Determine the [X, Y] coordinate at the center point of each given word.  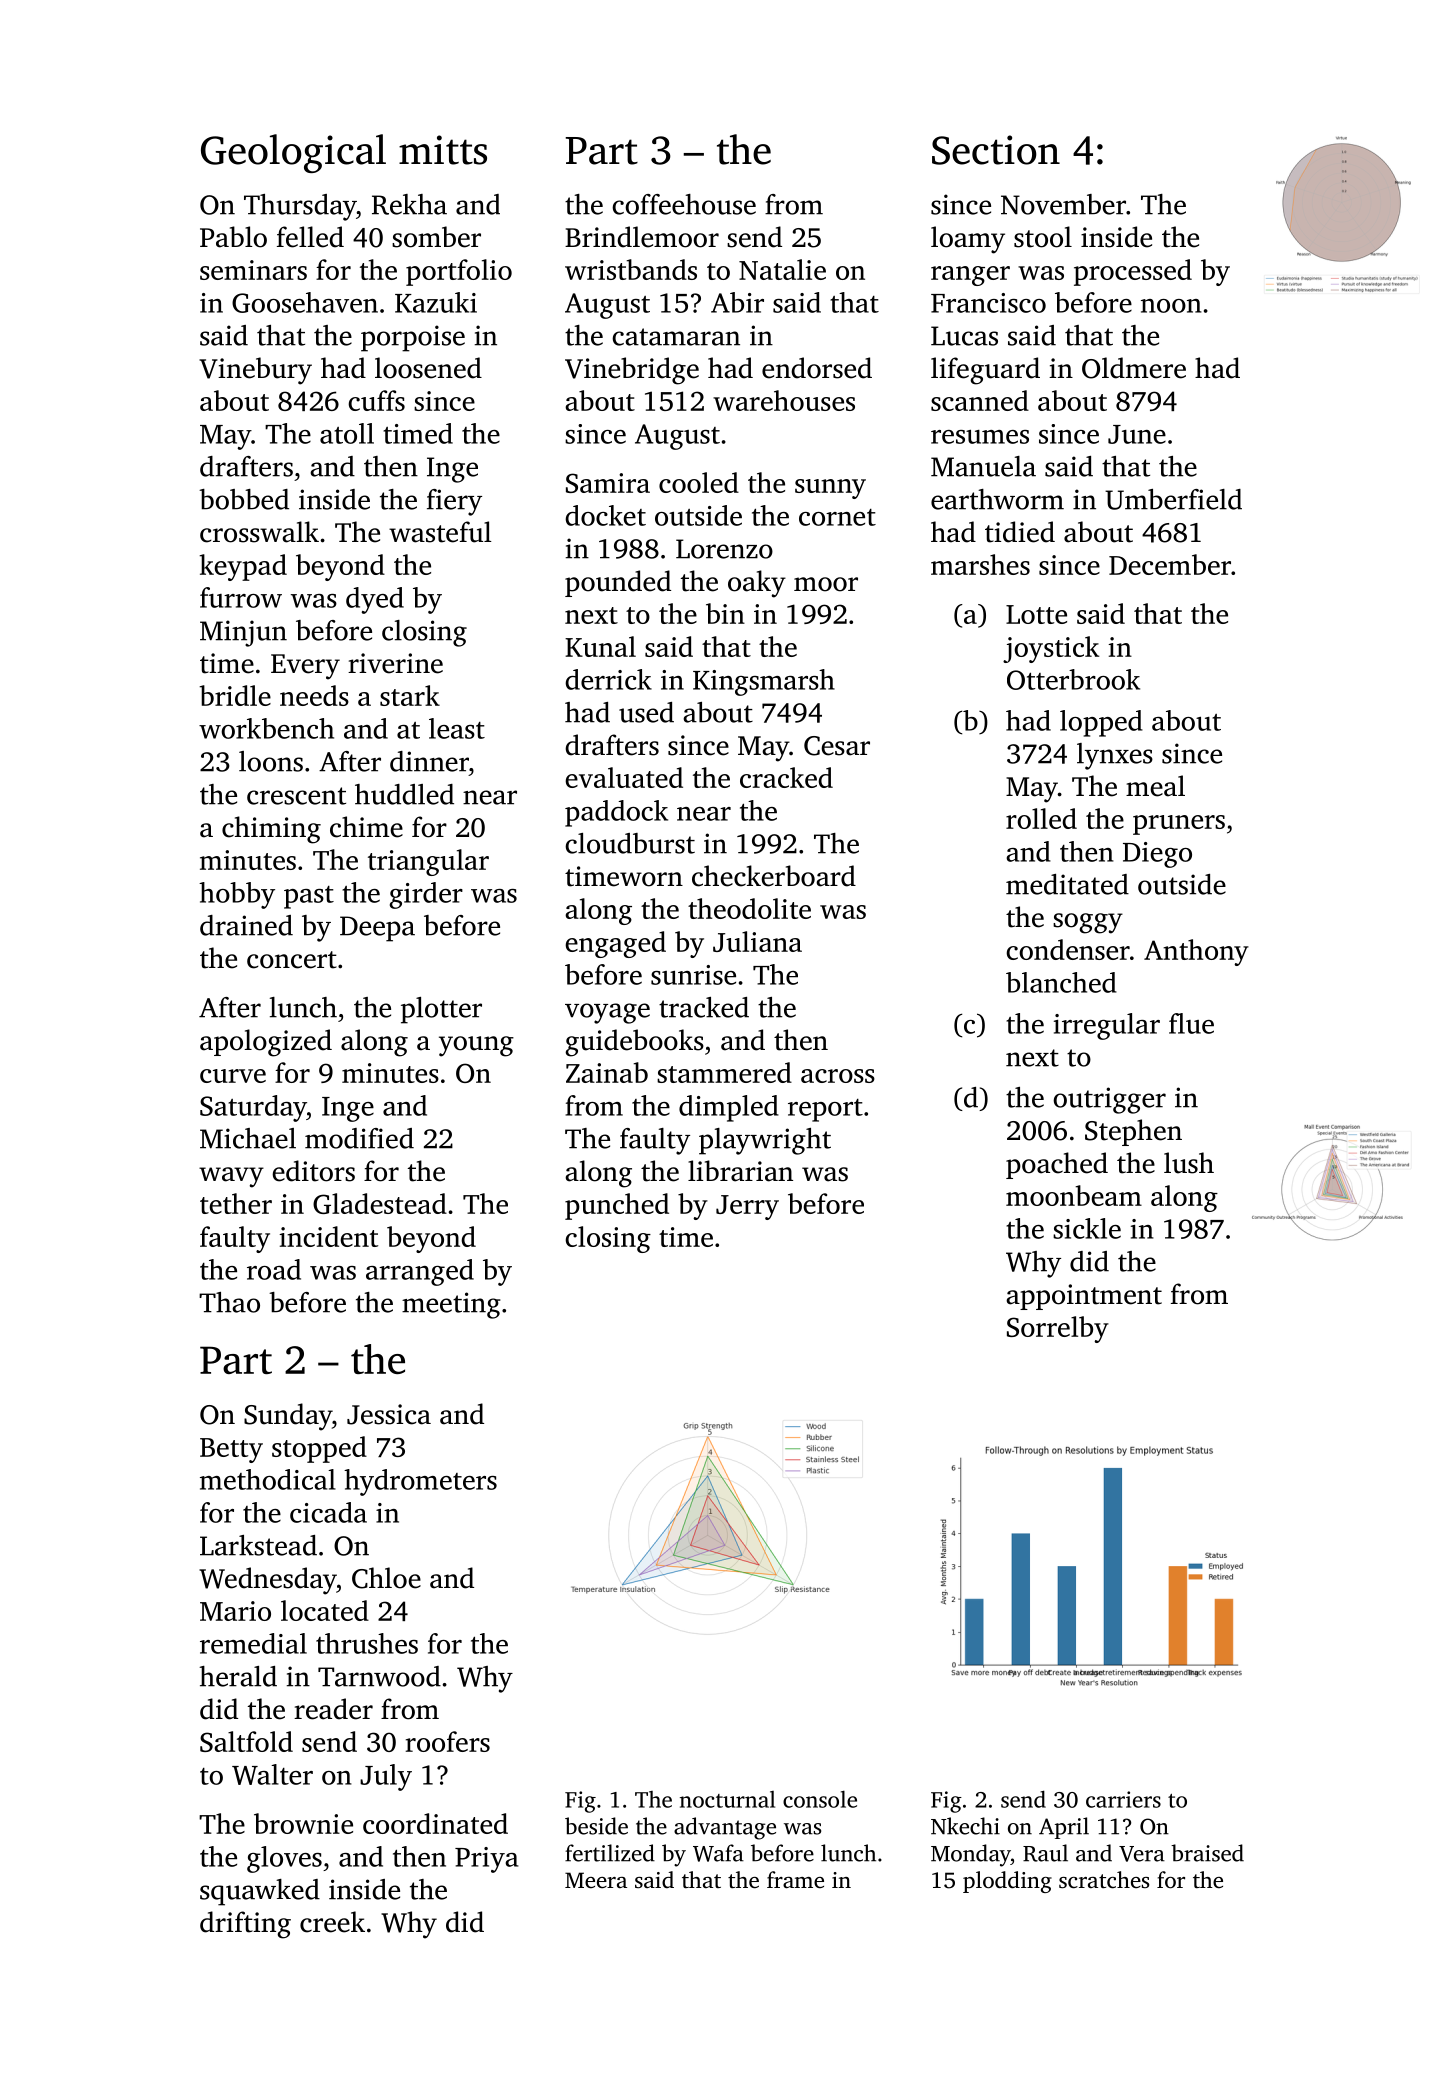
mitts [443, 150]
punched [617, 1206]
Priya [486, 1860]
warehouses [784, 400]
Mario [235, 1611]
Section [996, 150]
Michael [248, 1138]
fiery [454, 502]
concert [292, 960]
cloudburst [630, 843]
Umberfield [1173, 499]
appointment [1084, 1297]
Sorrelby [1058, 1329]
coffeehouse [684, 204]
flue [1191, 1023]
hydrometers [420, 1482]
